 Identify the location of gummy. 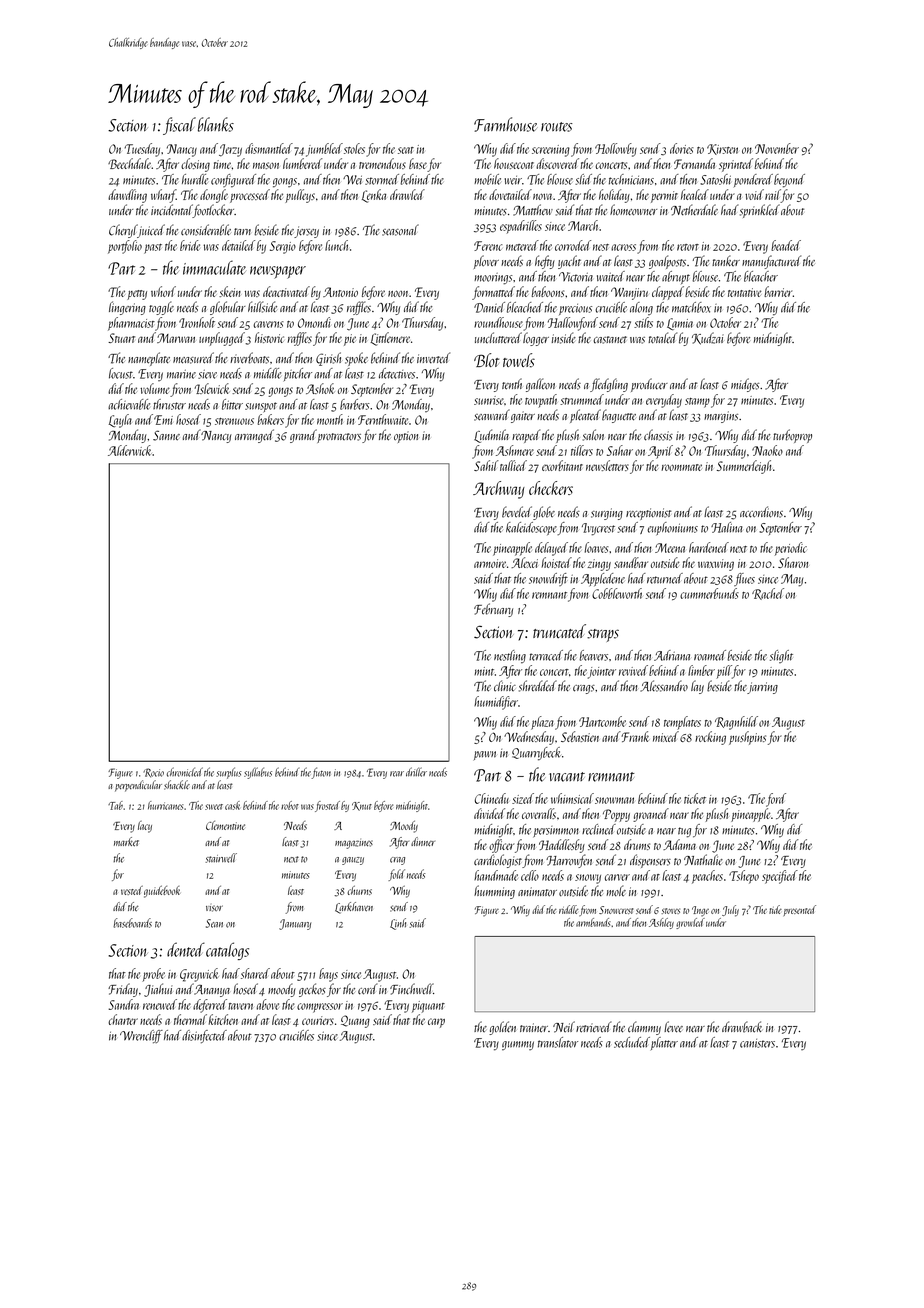
(518, 1045).
